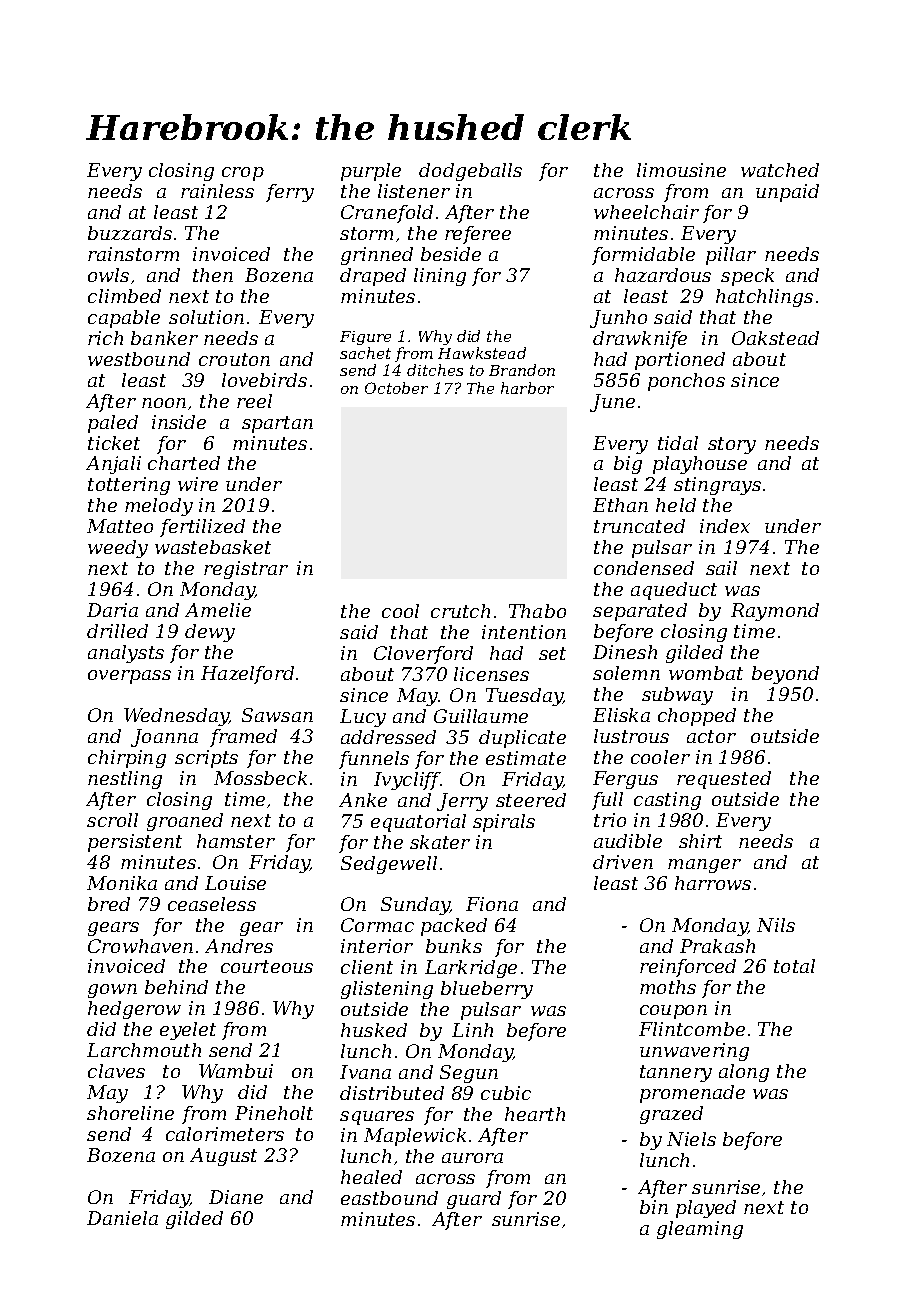 The width and height of the screenshot is (908, 1316). I want to click on Cranefold, so click(387, 214).
